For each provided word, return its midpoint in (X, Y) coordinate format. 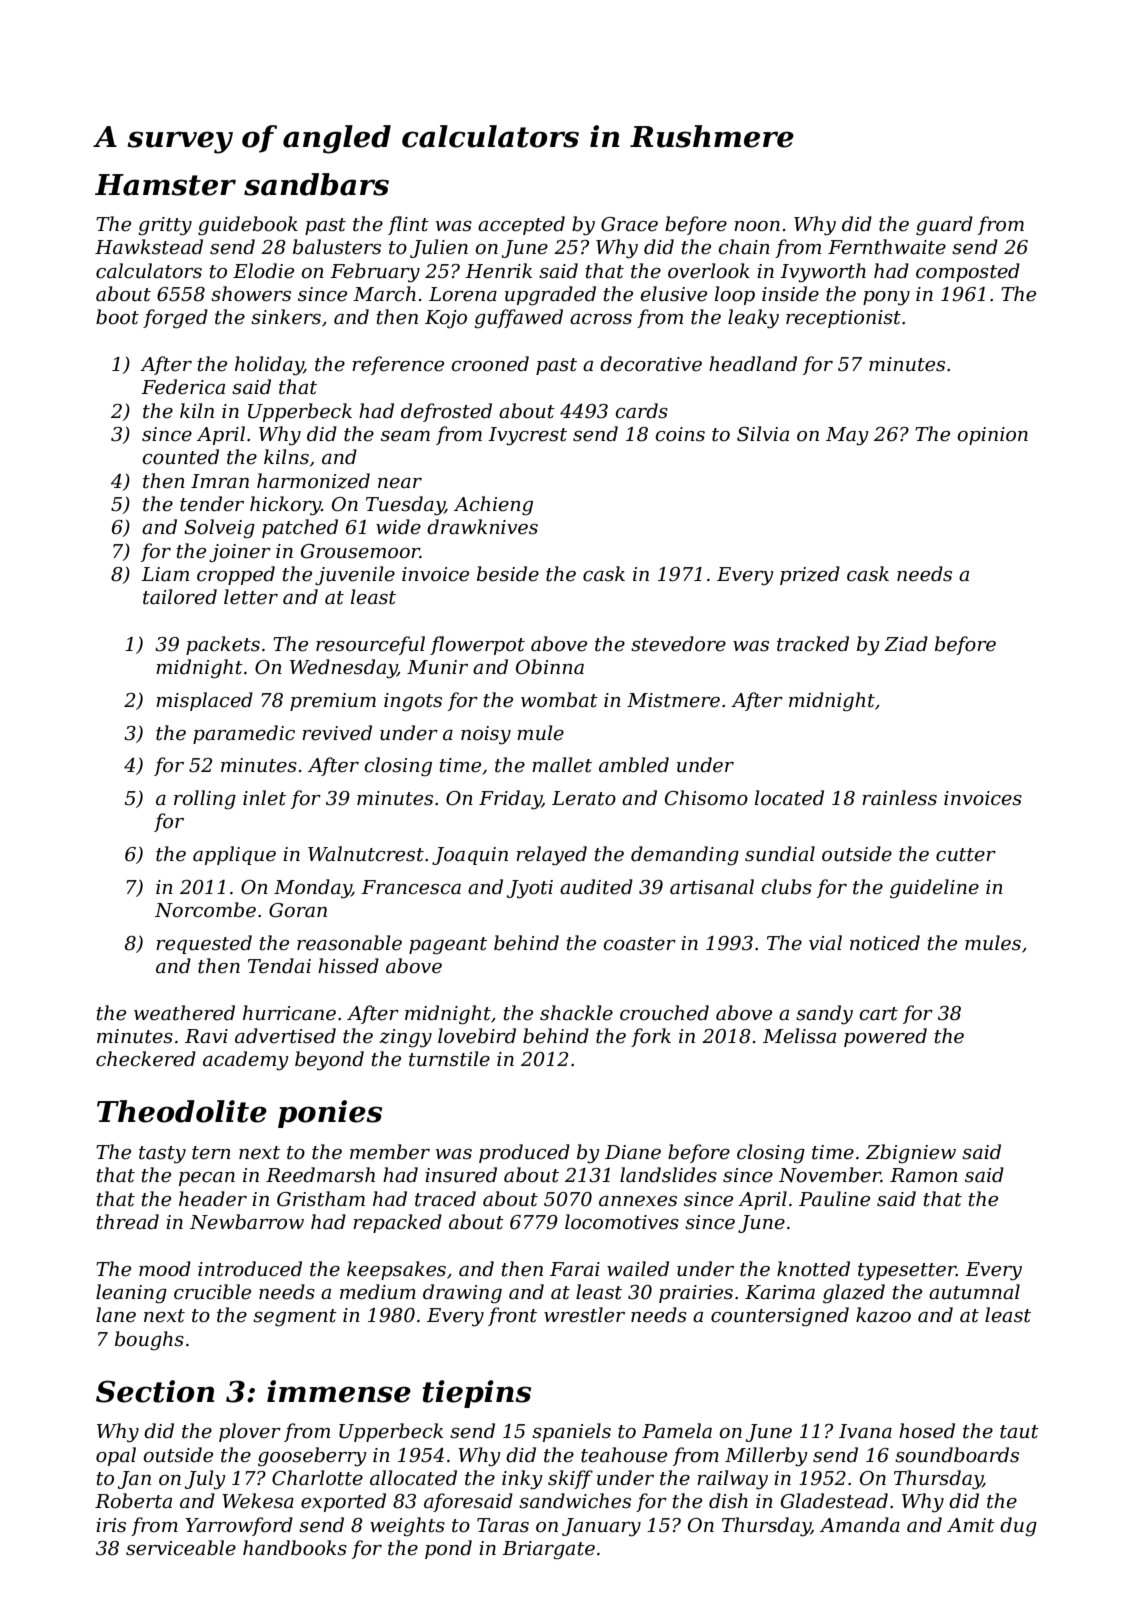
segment (295, 1318)
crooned (490, 364)
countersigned (780, 1317)
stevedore (678, 644)
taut (1019, 1432)
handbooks (295, 1548)
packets (223, 645)
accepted (521, 225)
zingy (405, 1038)
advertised (285, 1036)
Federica (183, 387)
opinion (992, 436)
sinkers (286, 317)
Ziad (906, 644)
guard (944, 226)
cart (878, 1014)
